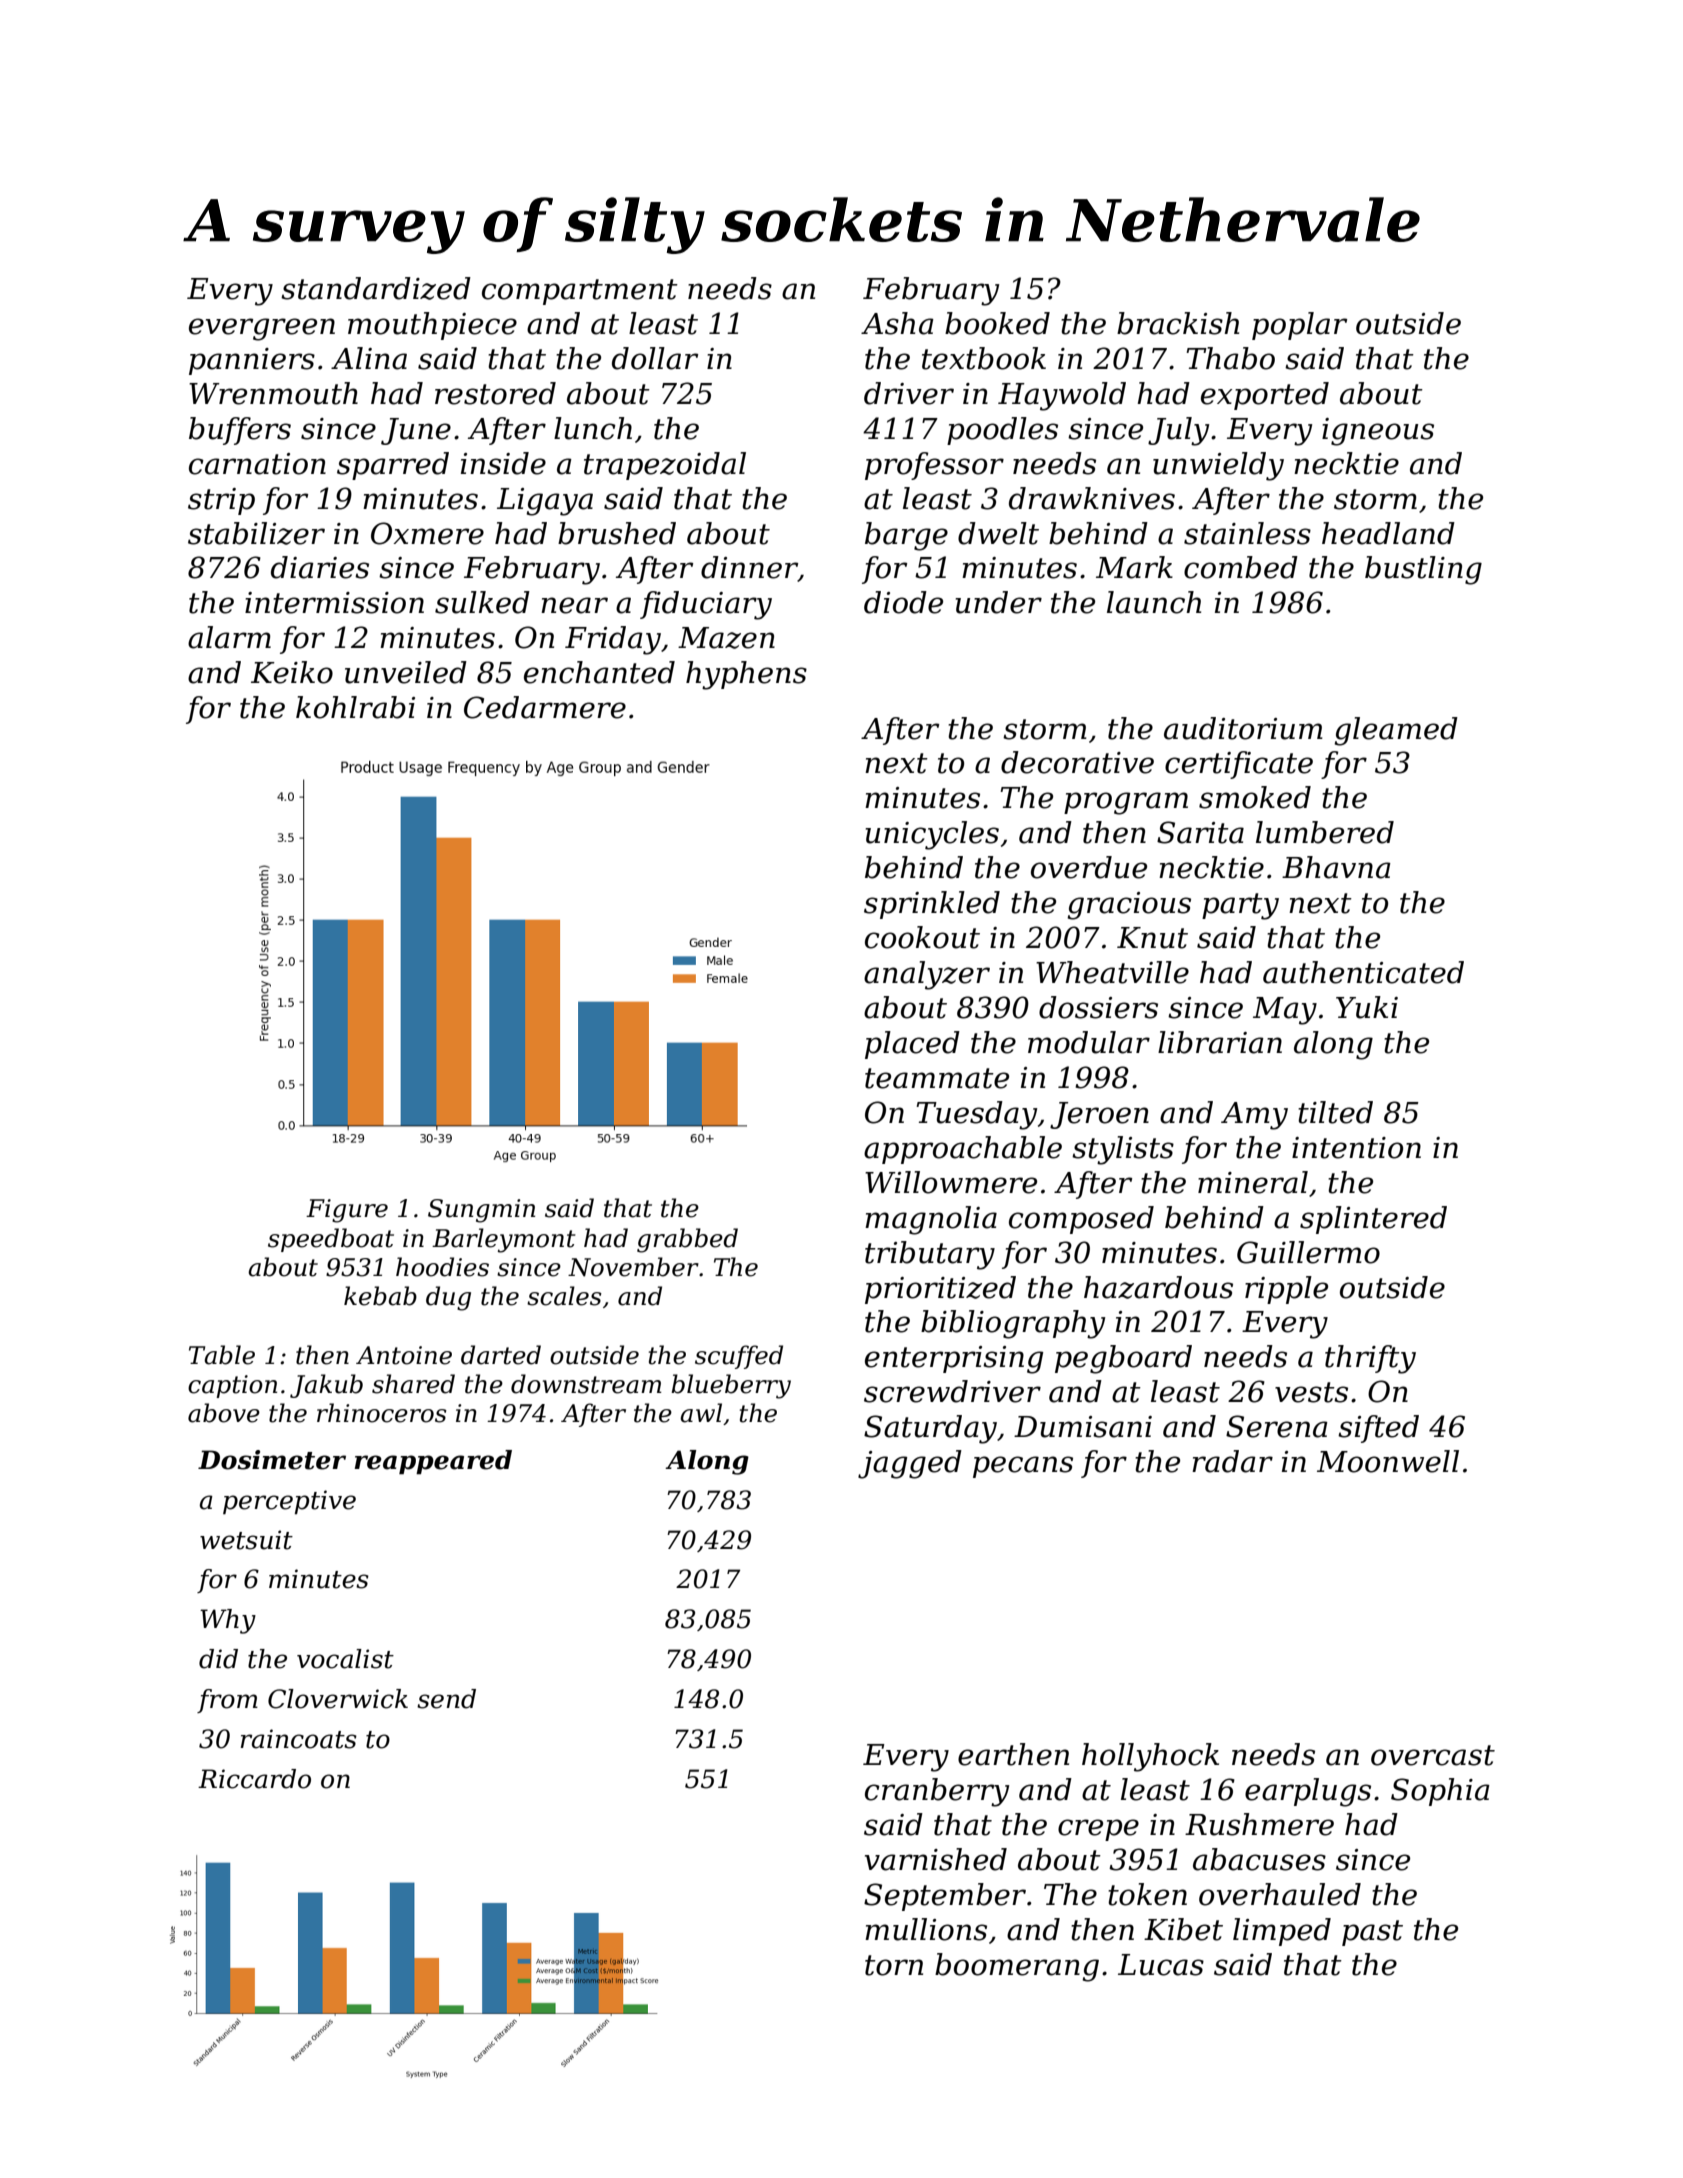 Image resolution: width=1683 pixels, height=2178 pixels. I want to click on trapezoidal, so click(665, 466).
